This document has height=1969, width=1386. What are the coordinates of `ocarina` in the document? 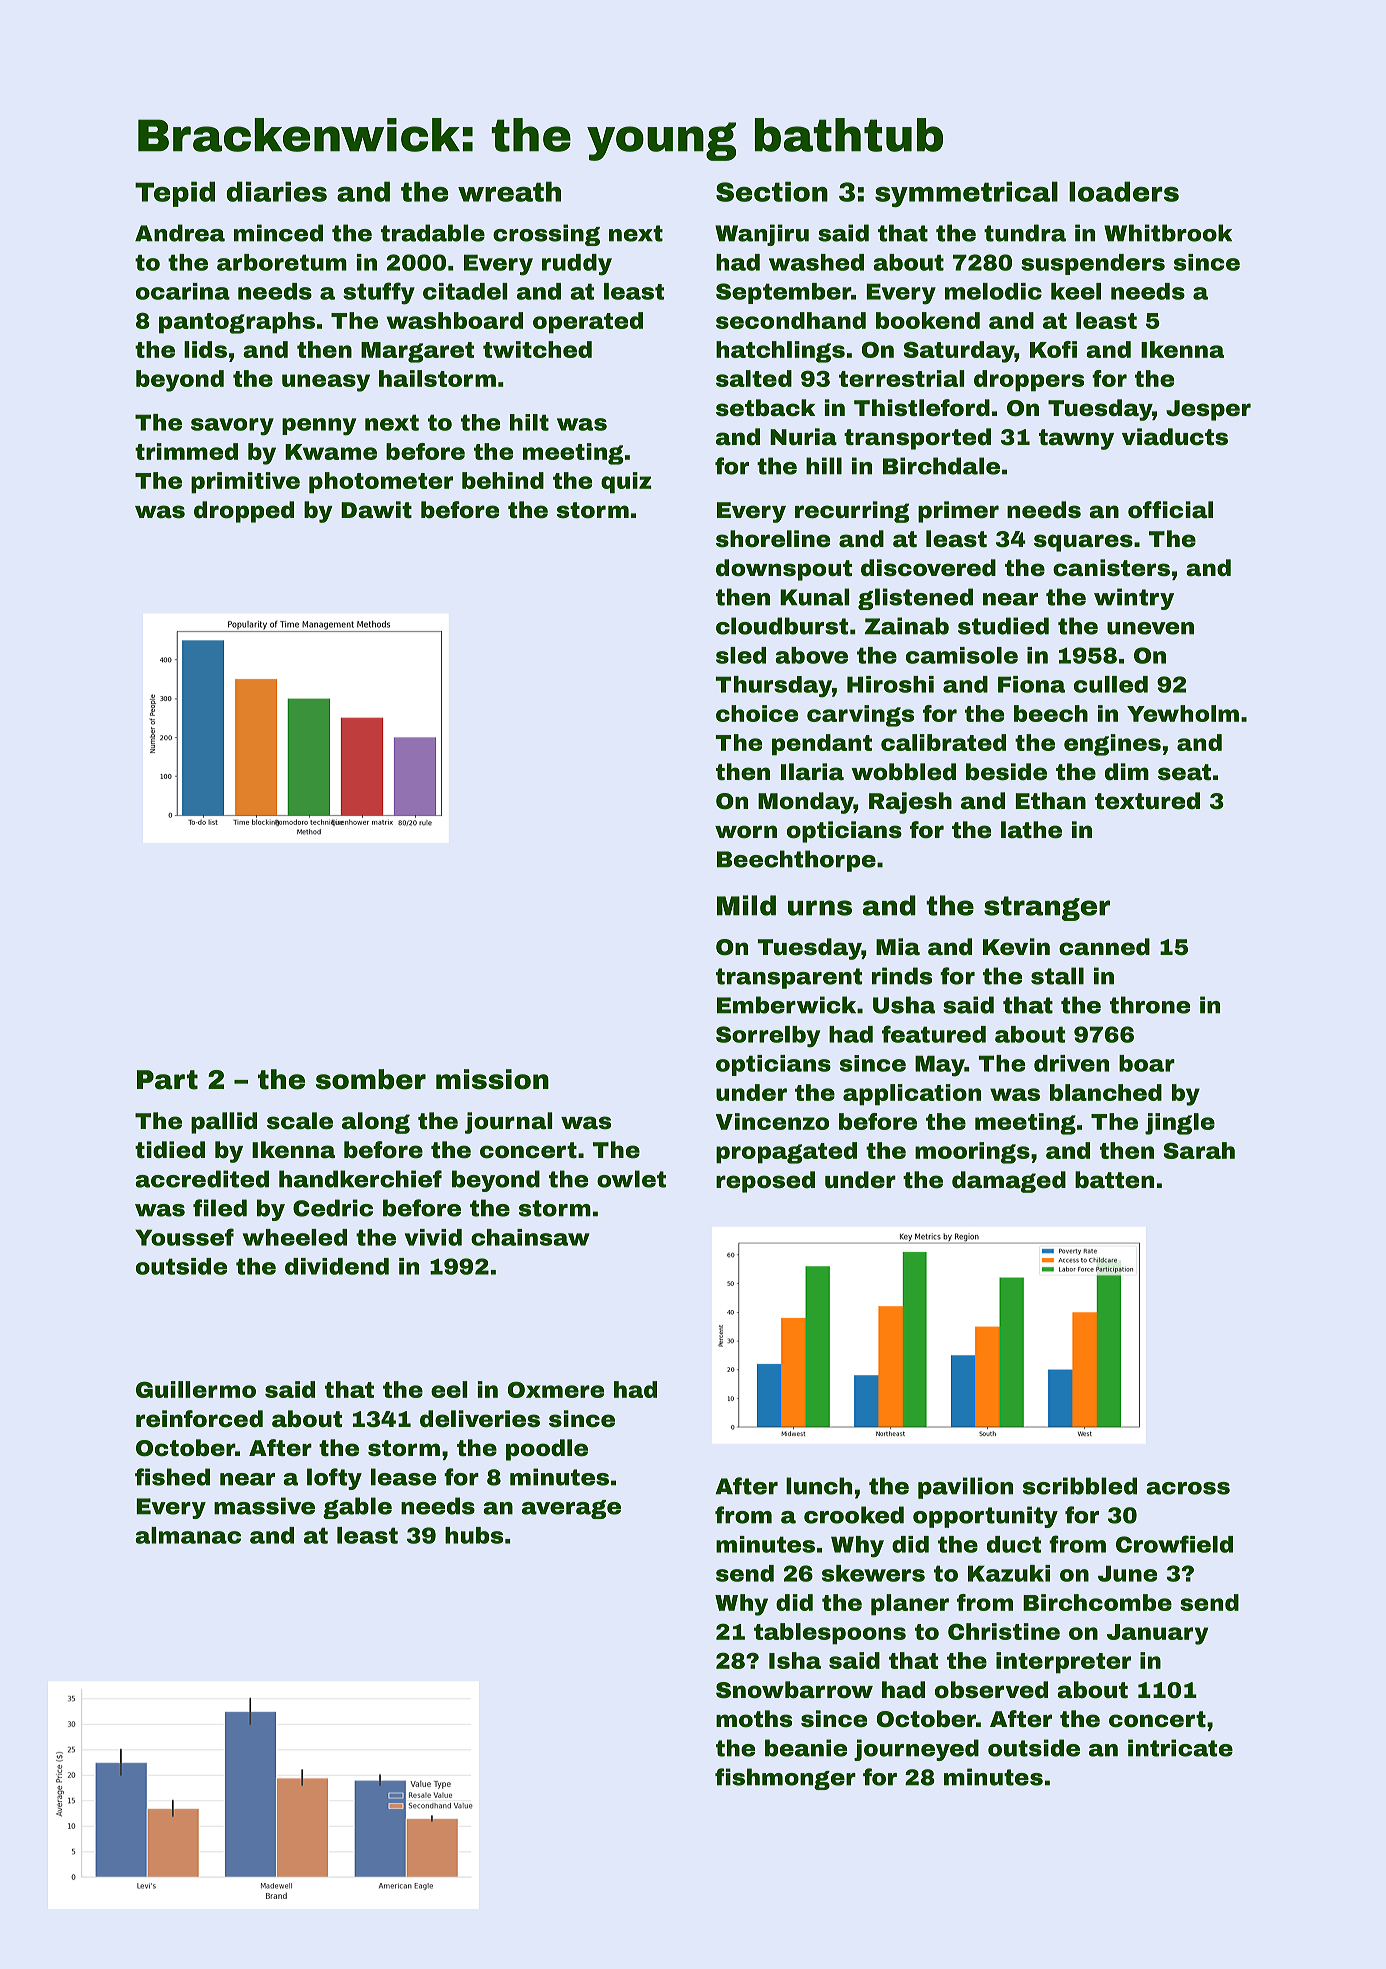 It's located at (183, 291).
